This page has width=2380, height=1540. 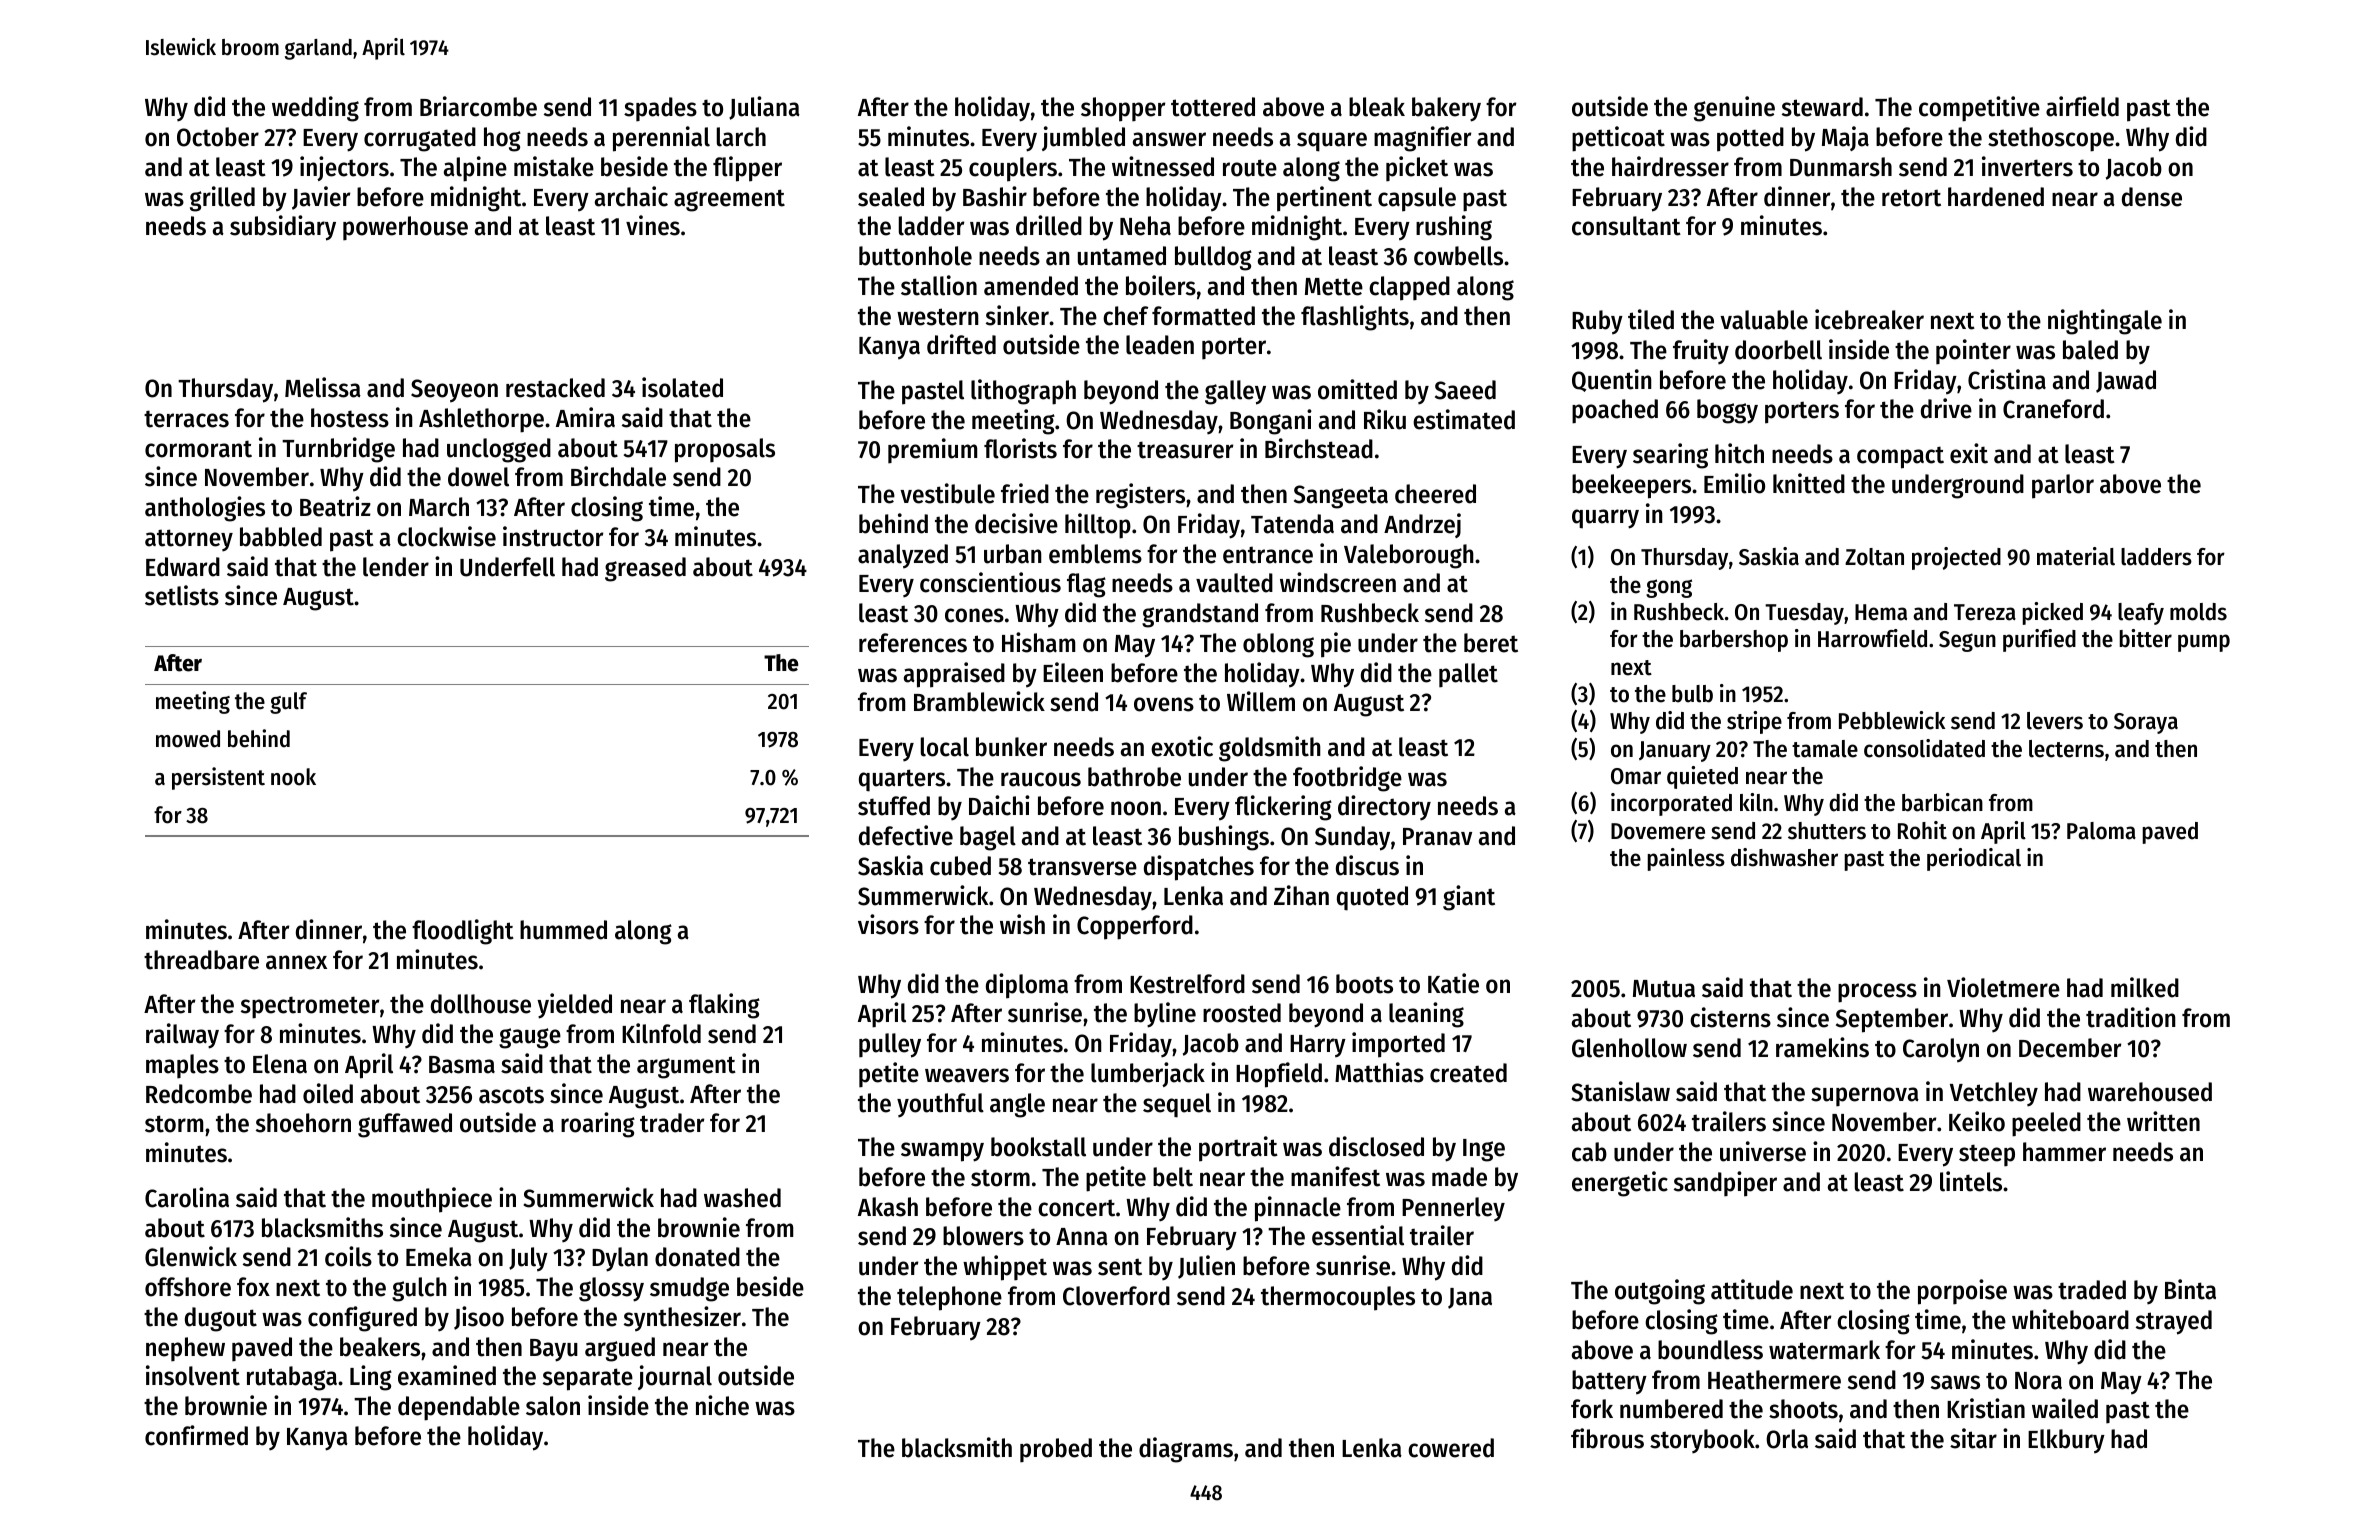 I want to click on glossy, so click(x=611, y=1289).
